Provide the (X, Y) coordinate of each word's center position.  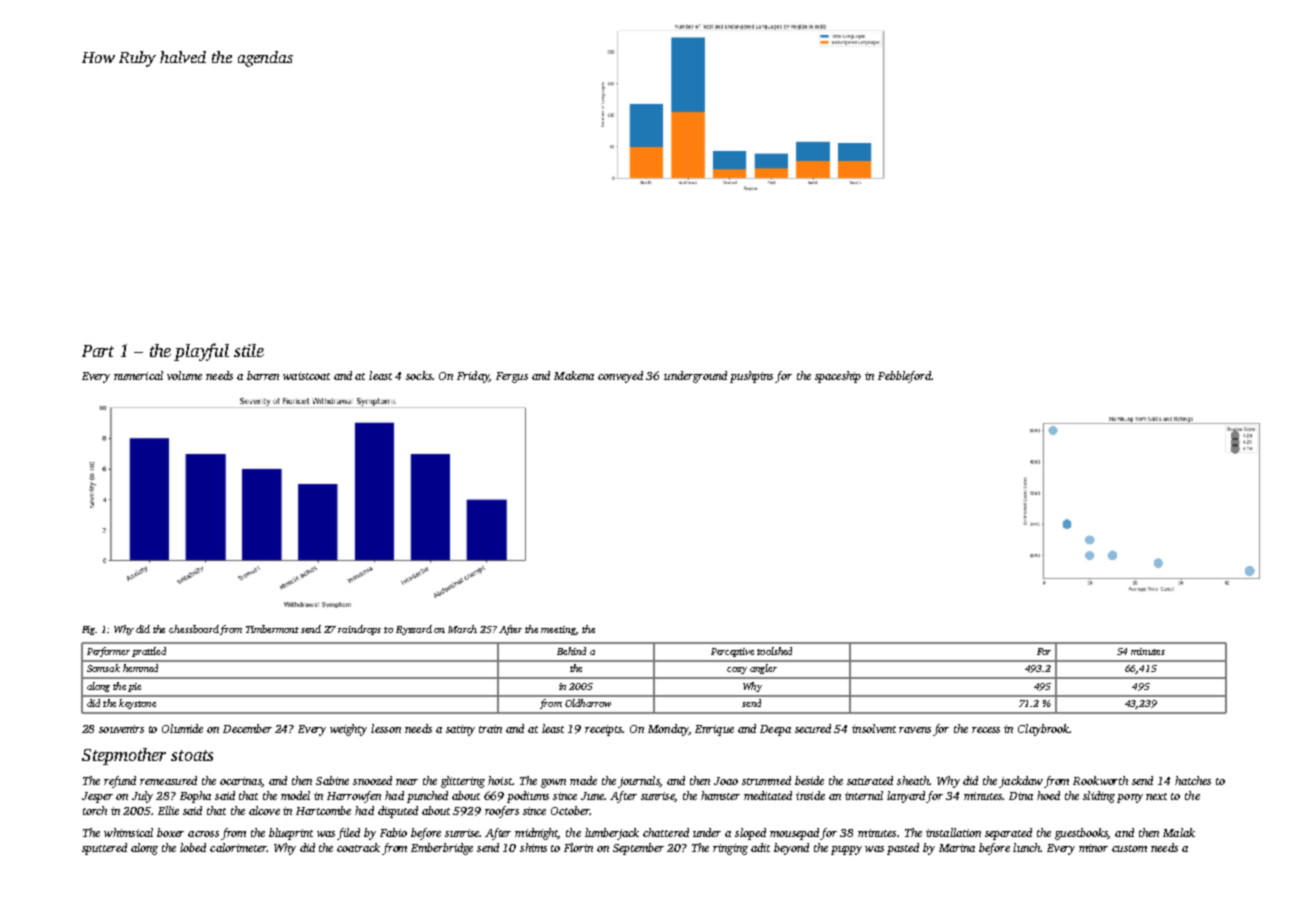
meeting (558, 630)
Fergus (512, 377)
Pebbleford (904, 377)
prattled (149, 652)
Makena (574, 375)
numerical (138, 375)
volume (184, 375)
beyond (791, 849)
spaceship (838, 377)
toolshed (774, 651)
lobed (193, 847)
